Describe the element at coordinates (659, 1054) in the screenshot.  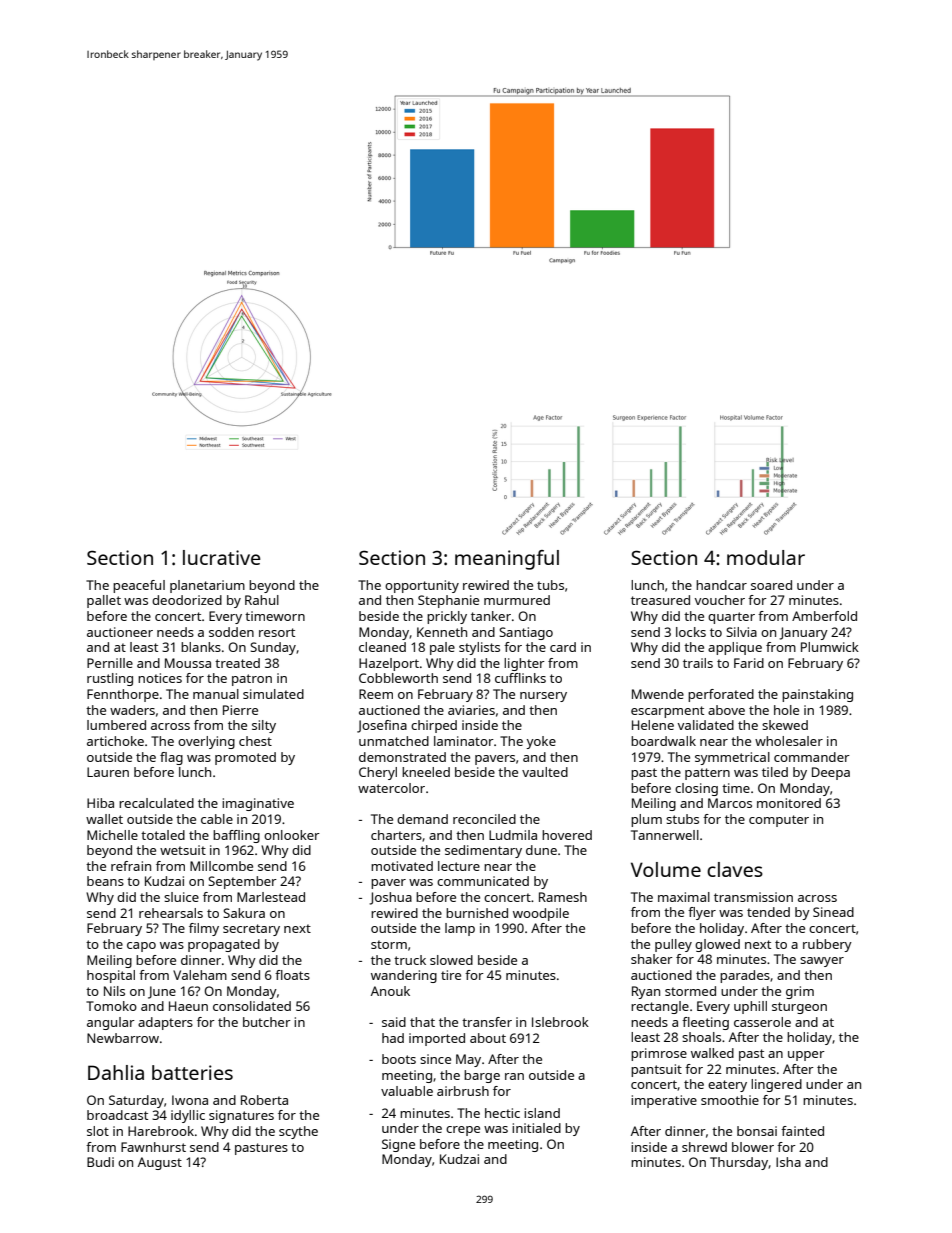
I see `primrose` at that location.
